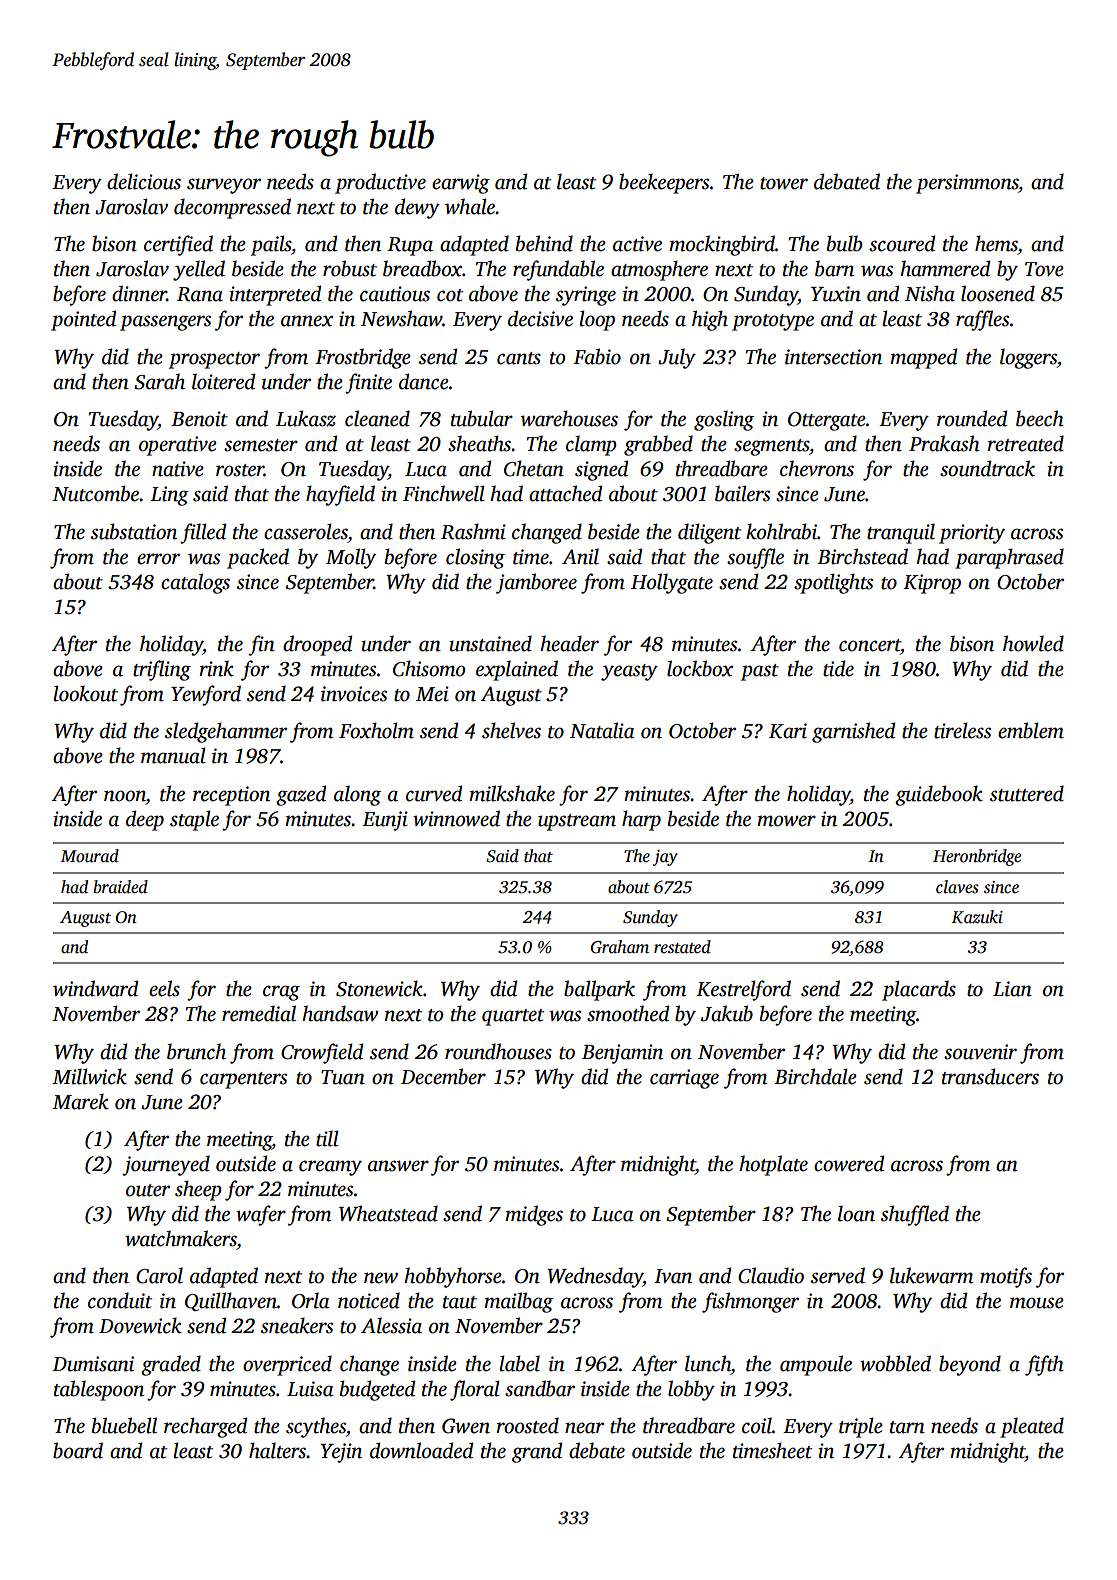  What do you see at coordinates (327, 1138) in the screenshot?
I see `till` at bounding box center [327, 1138].
